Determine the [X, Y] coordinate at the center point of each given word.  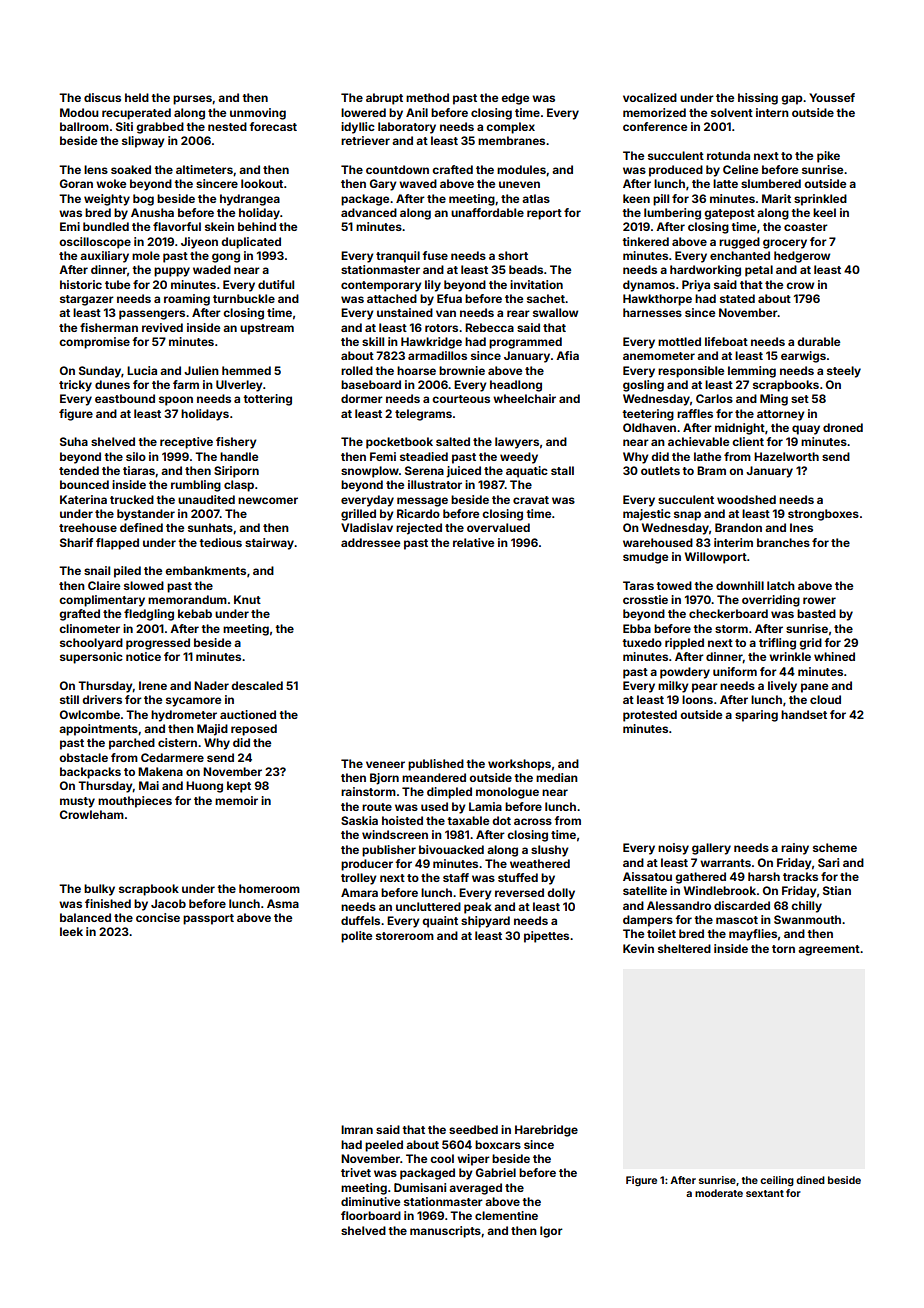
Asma [283, 903]
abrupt [384, 99]
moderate [719, 1193]
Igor [551, 1232]
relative [473, 542]
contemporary [381, 286]
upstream [267, 329]
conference [655, 126]
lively [782, 687]
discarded [742, 905]
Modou [79, 112]
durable [818, 341]
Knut [247, 599]
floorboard [371, 1215]
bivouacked [451, 849]
